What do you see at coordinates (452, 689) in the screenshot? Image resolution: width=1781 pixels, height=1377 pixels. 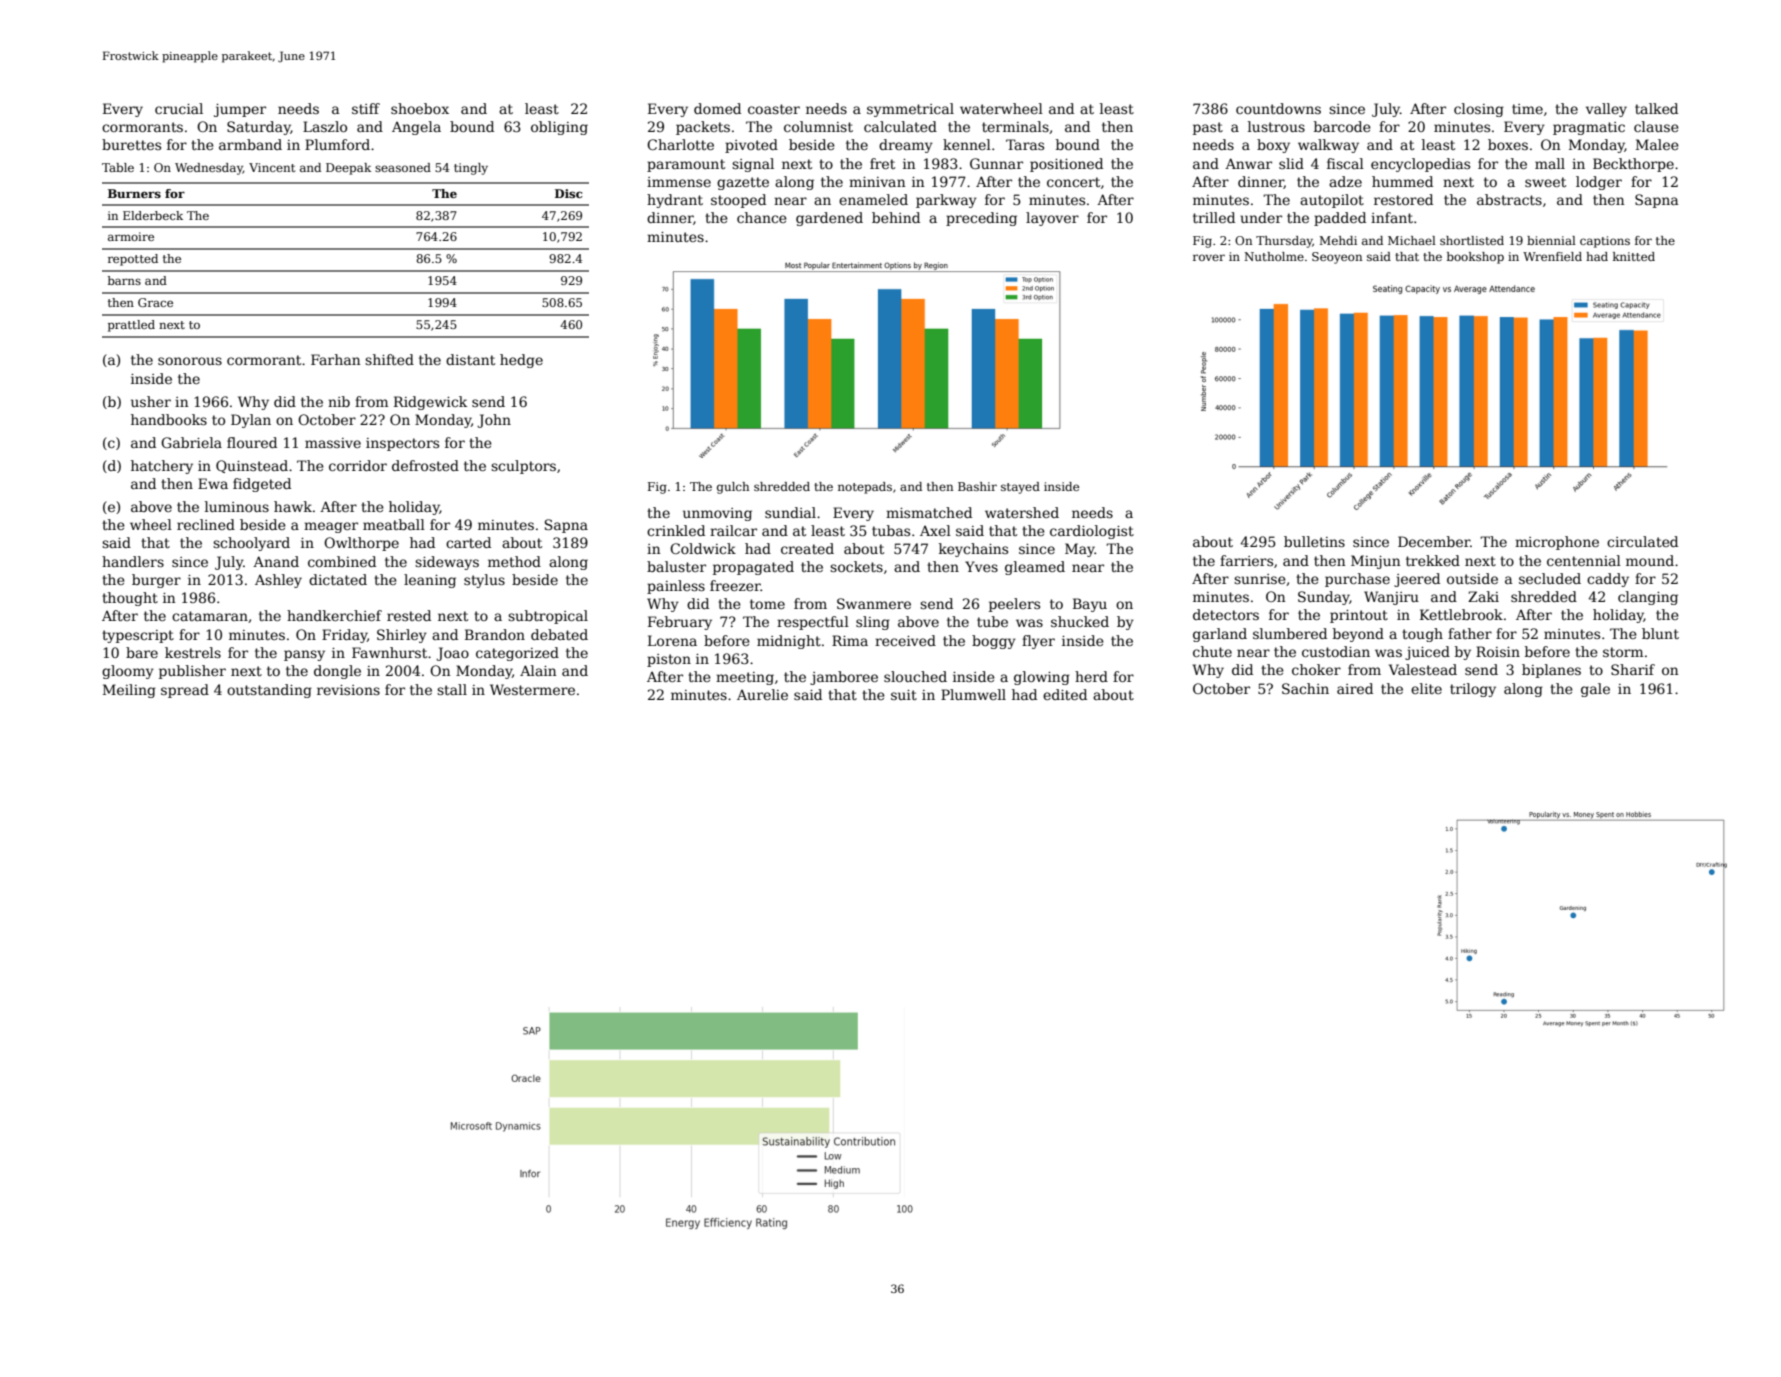 I see `stall` at bounding box center [452, 689].
